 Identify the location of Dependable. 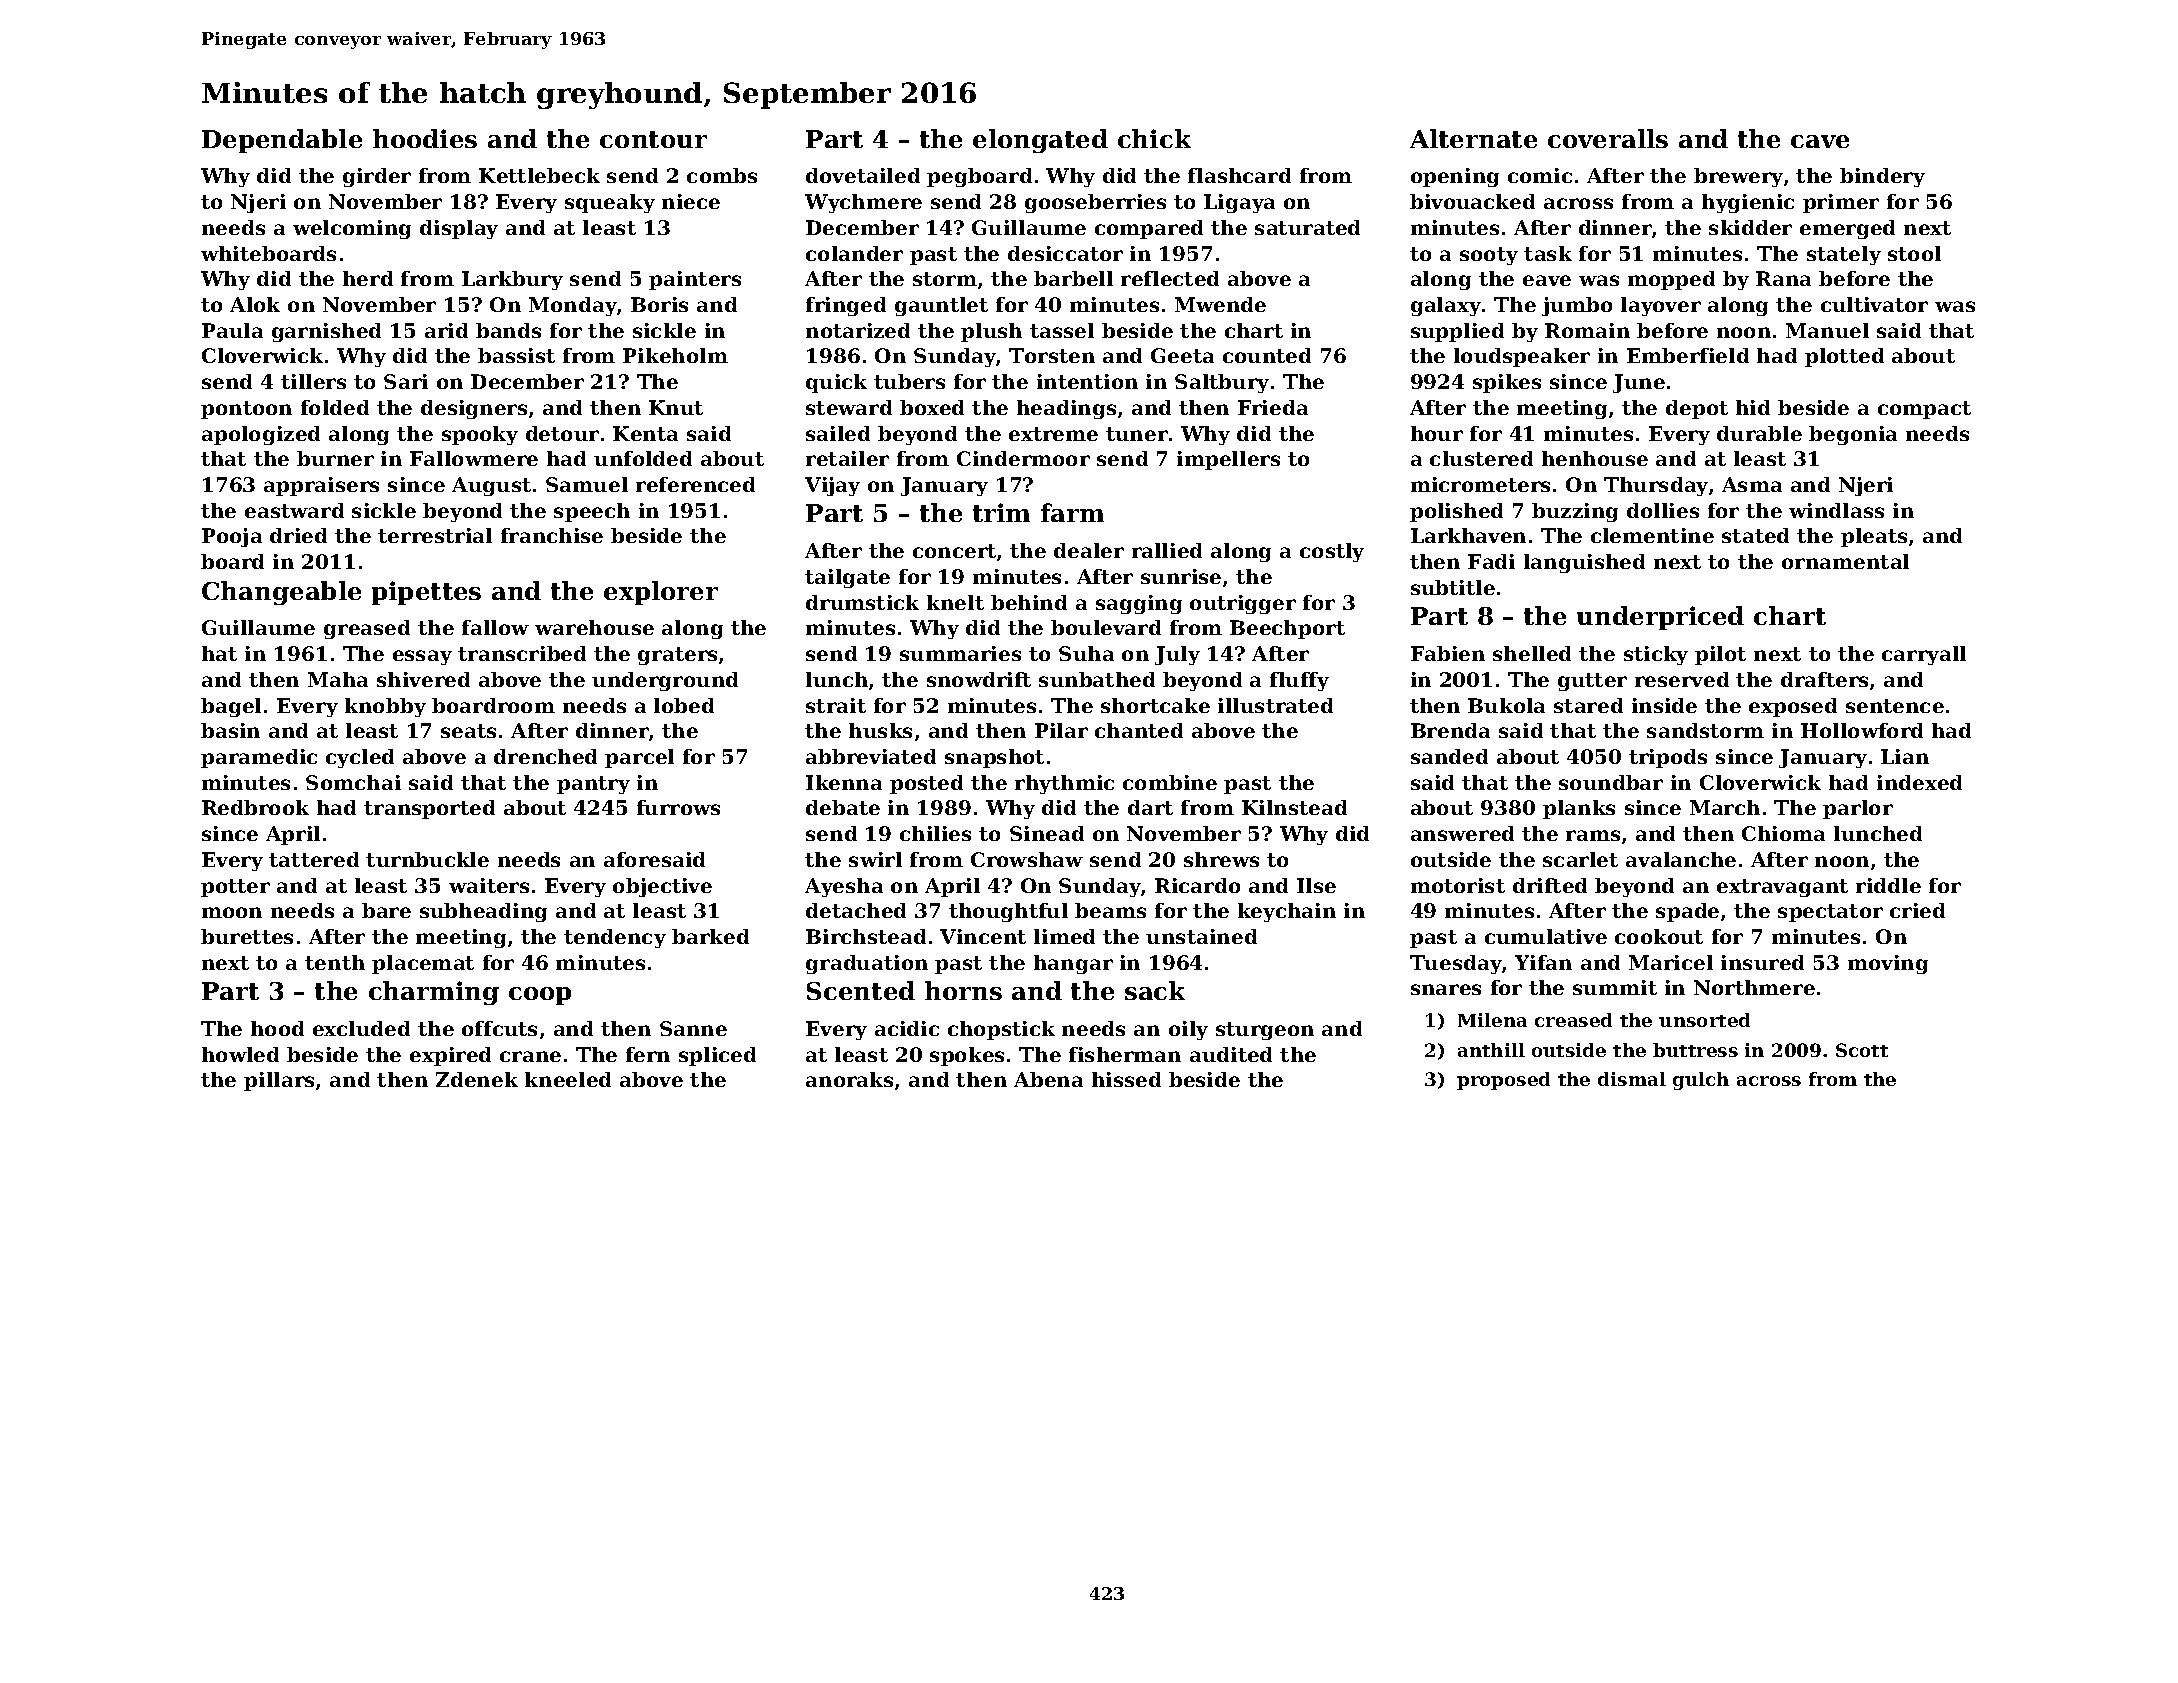
(282, 141).
